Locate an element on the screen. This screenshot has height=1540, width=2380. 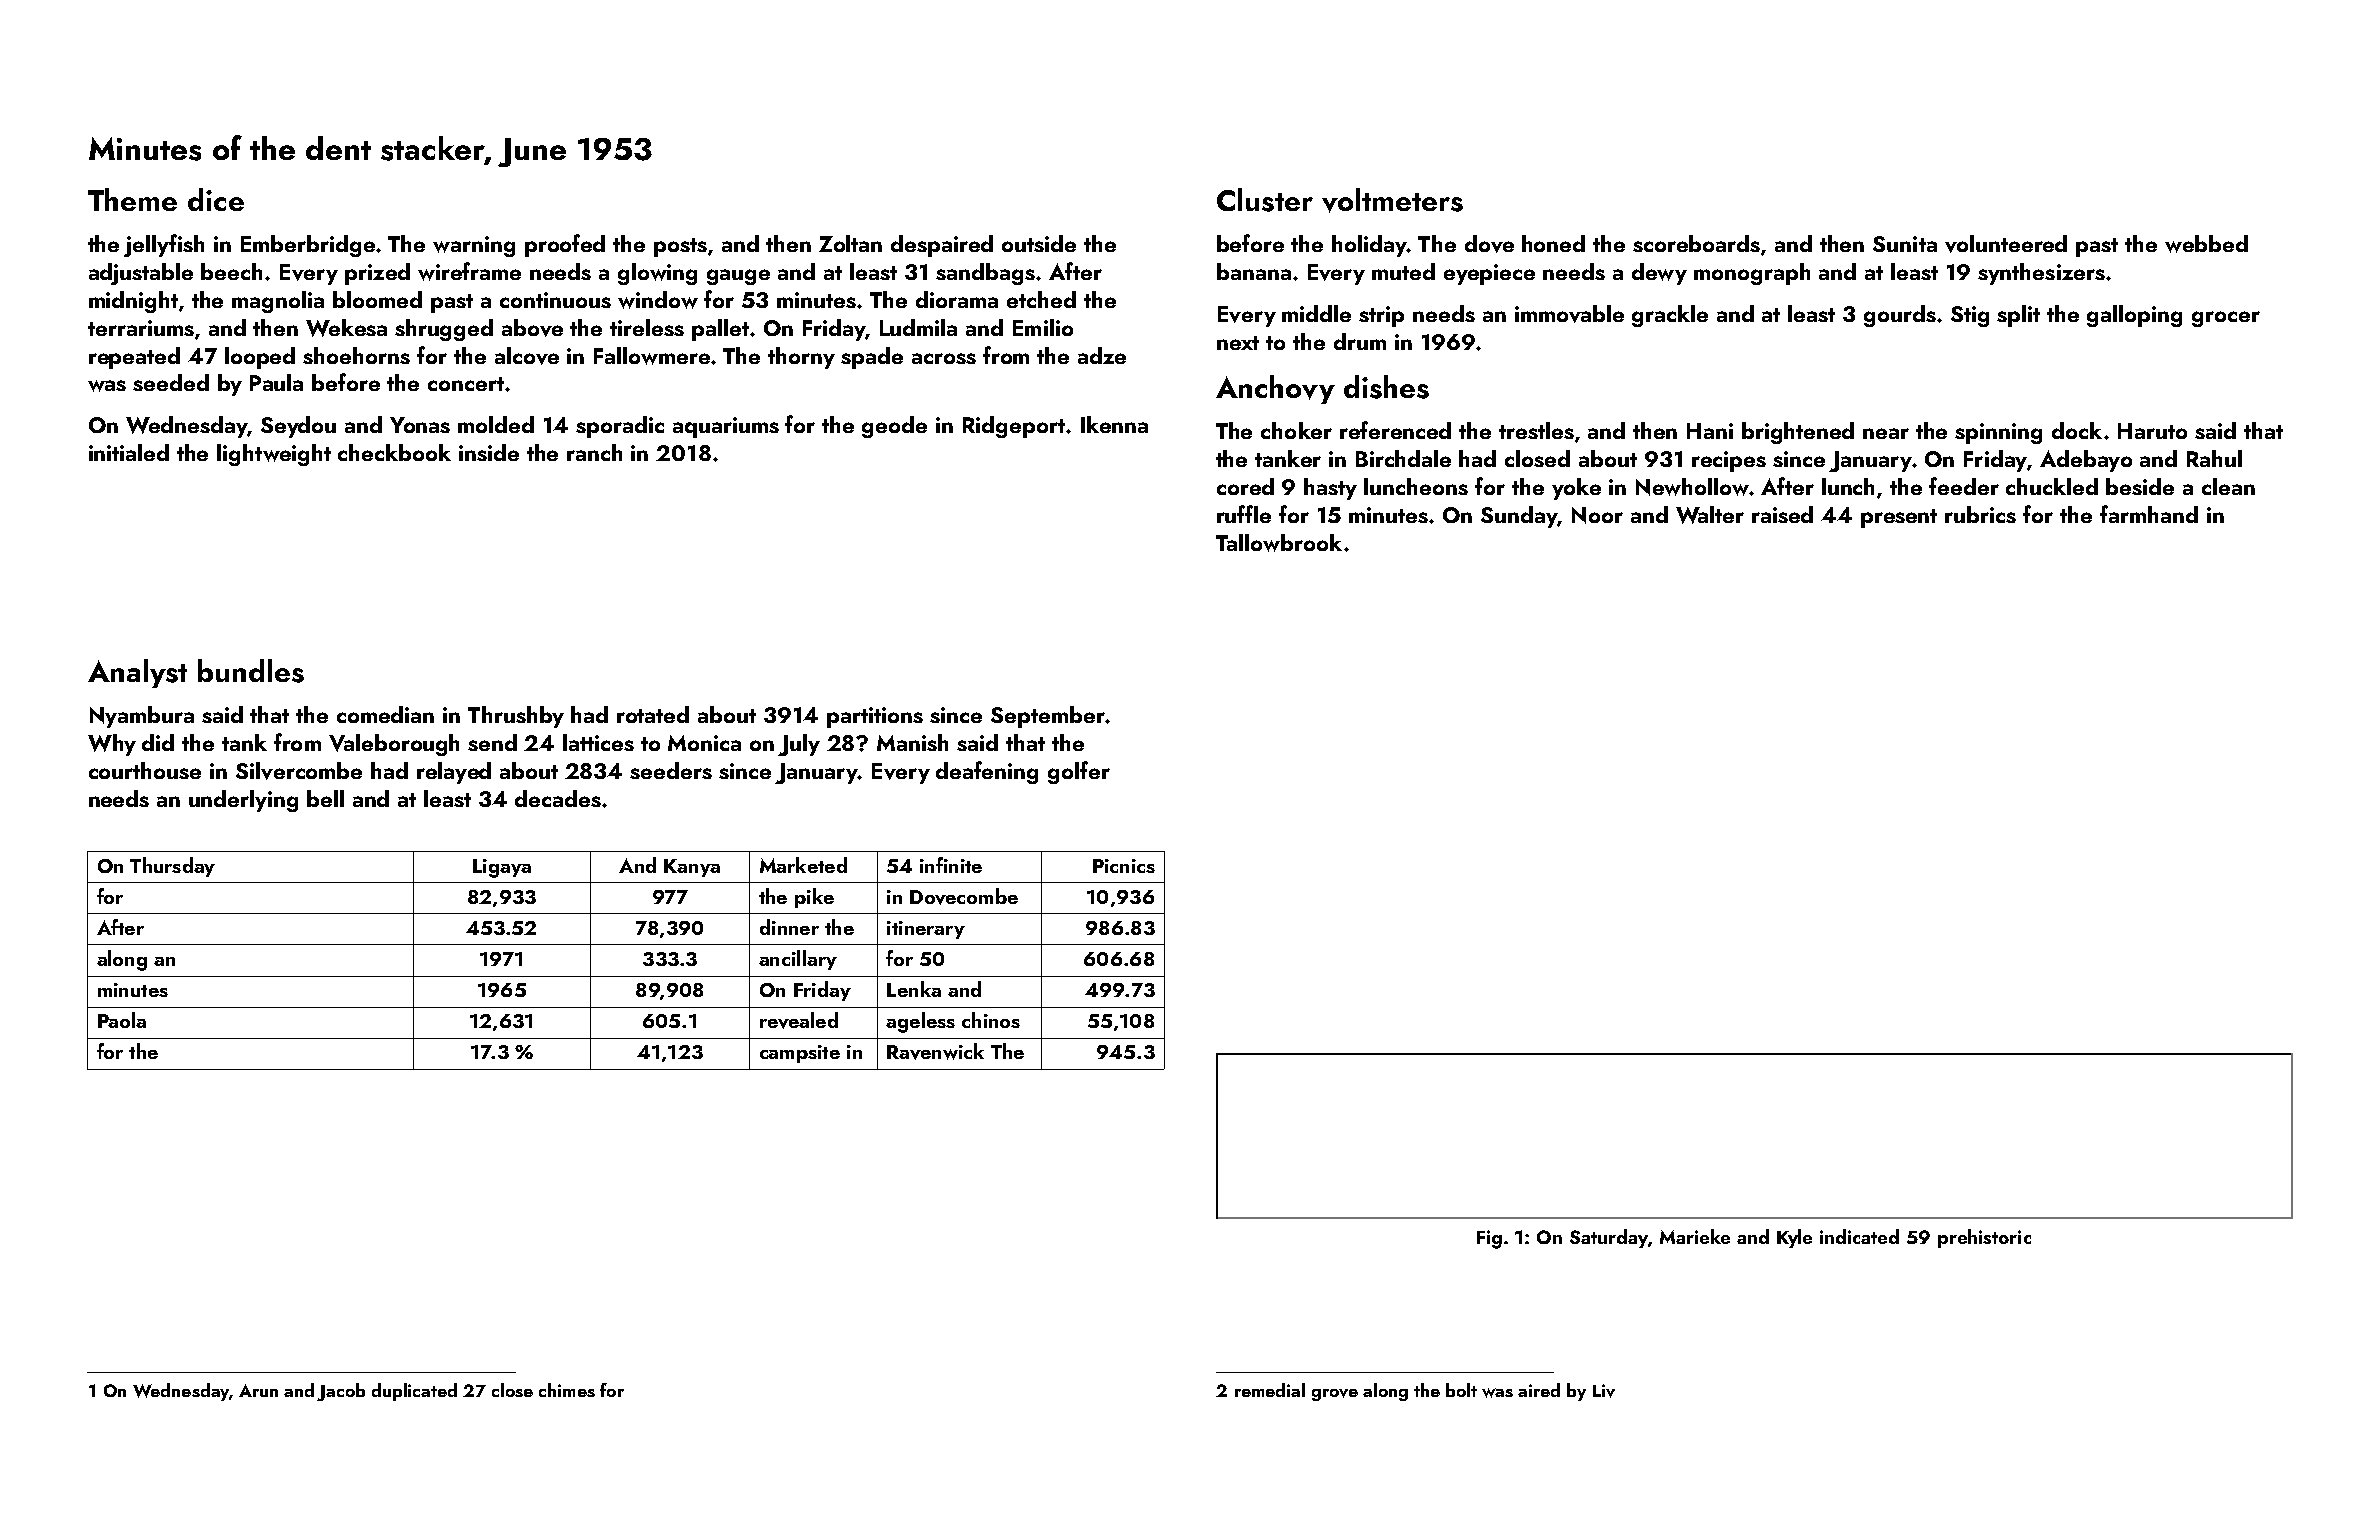
rubrics is located at coordinates (1980, 514).
